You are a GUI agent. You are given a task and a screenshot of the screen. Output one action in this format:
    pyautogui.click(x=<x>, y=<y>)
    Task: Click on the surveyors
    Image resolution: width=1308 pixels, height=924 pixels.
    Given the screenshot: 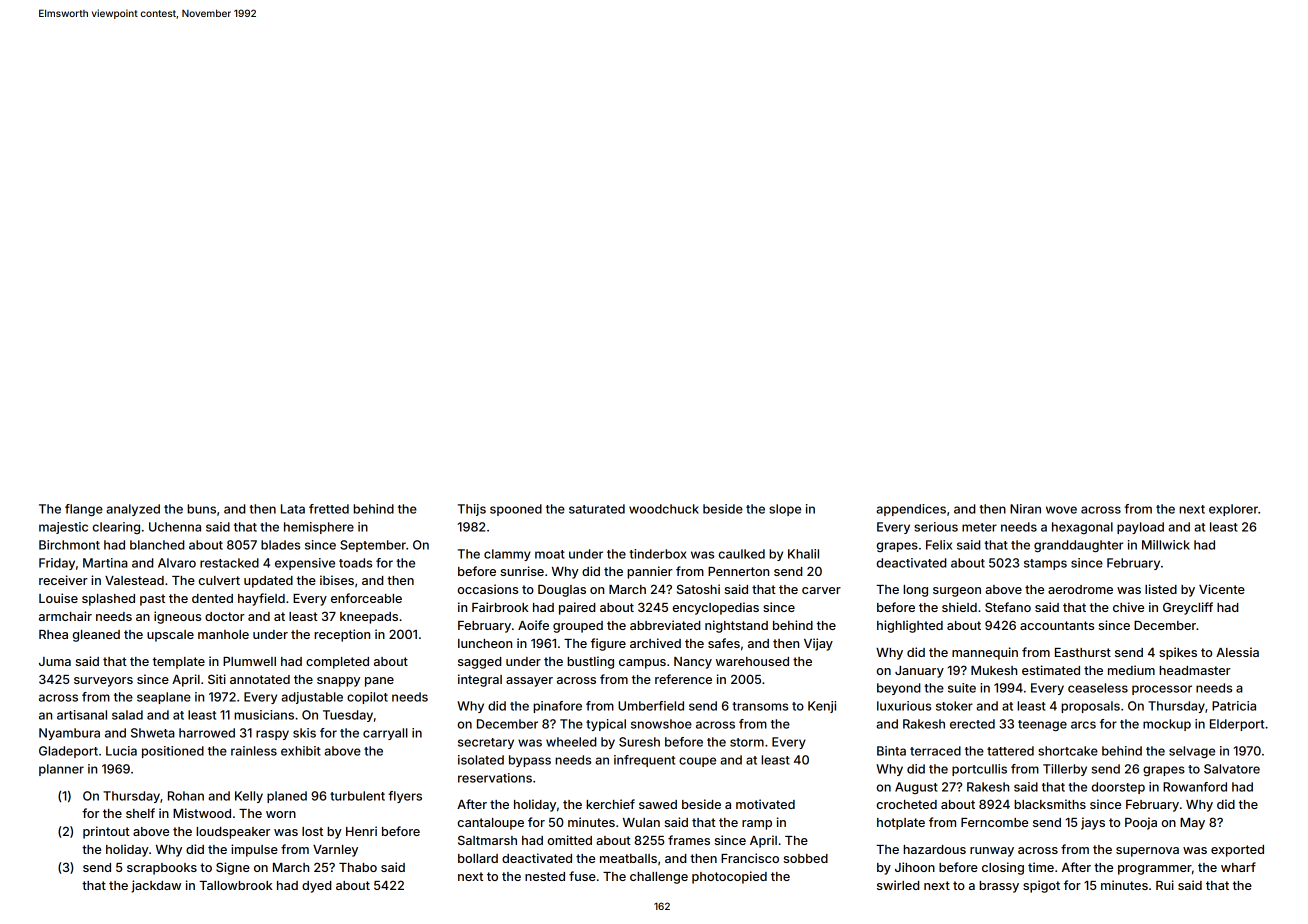 What is the action you would take?
    pyautogui.click(x=103, y=682)
